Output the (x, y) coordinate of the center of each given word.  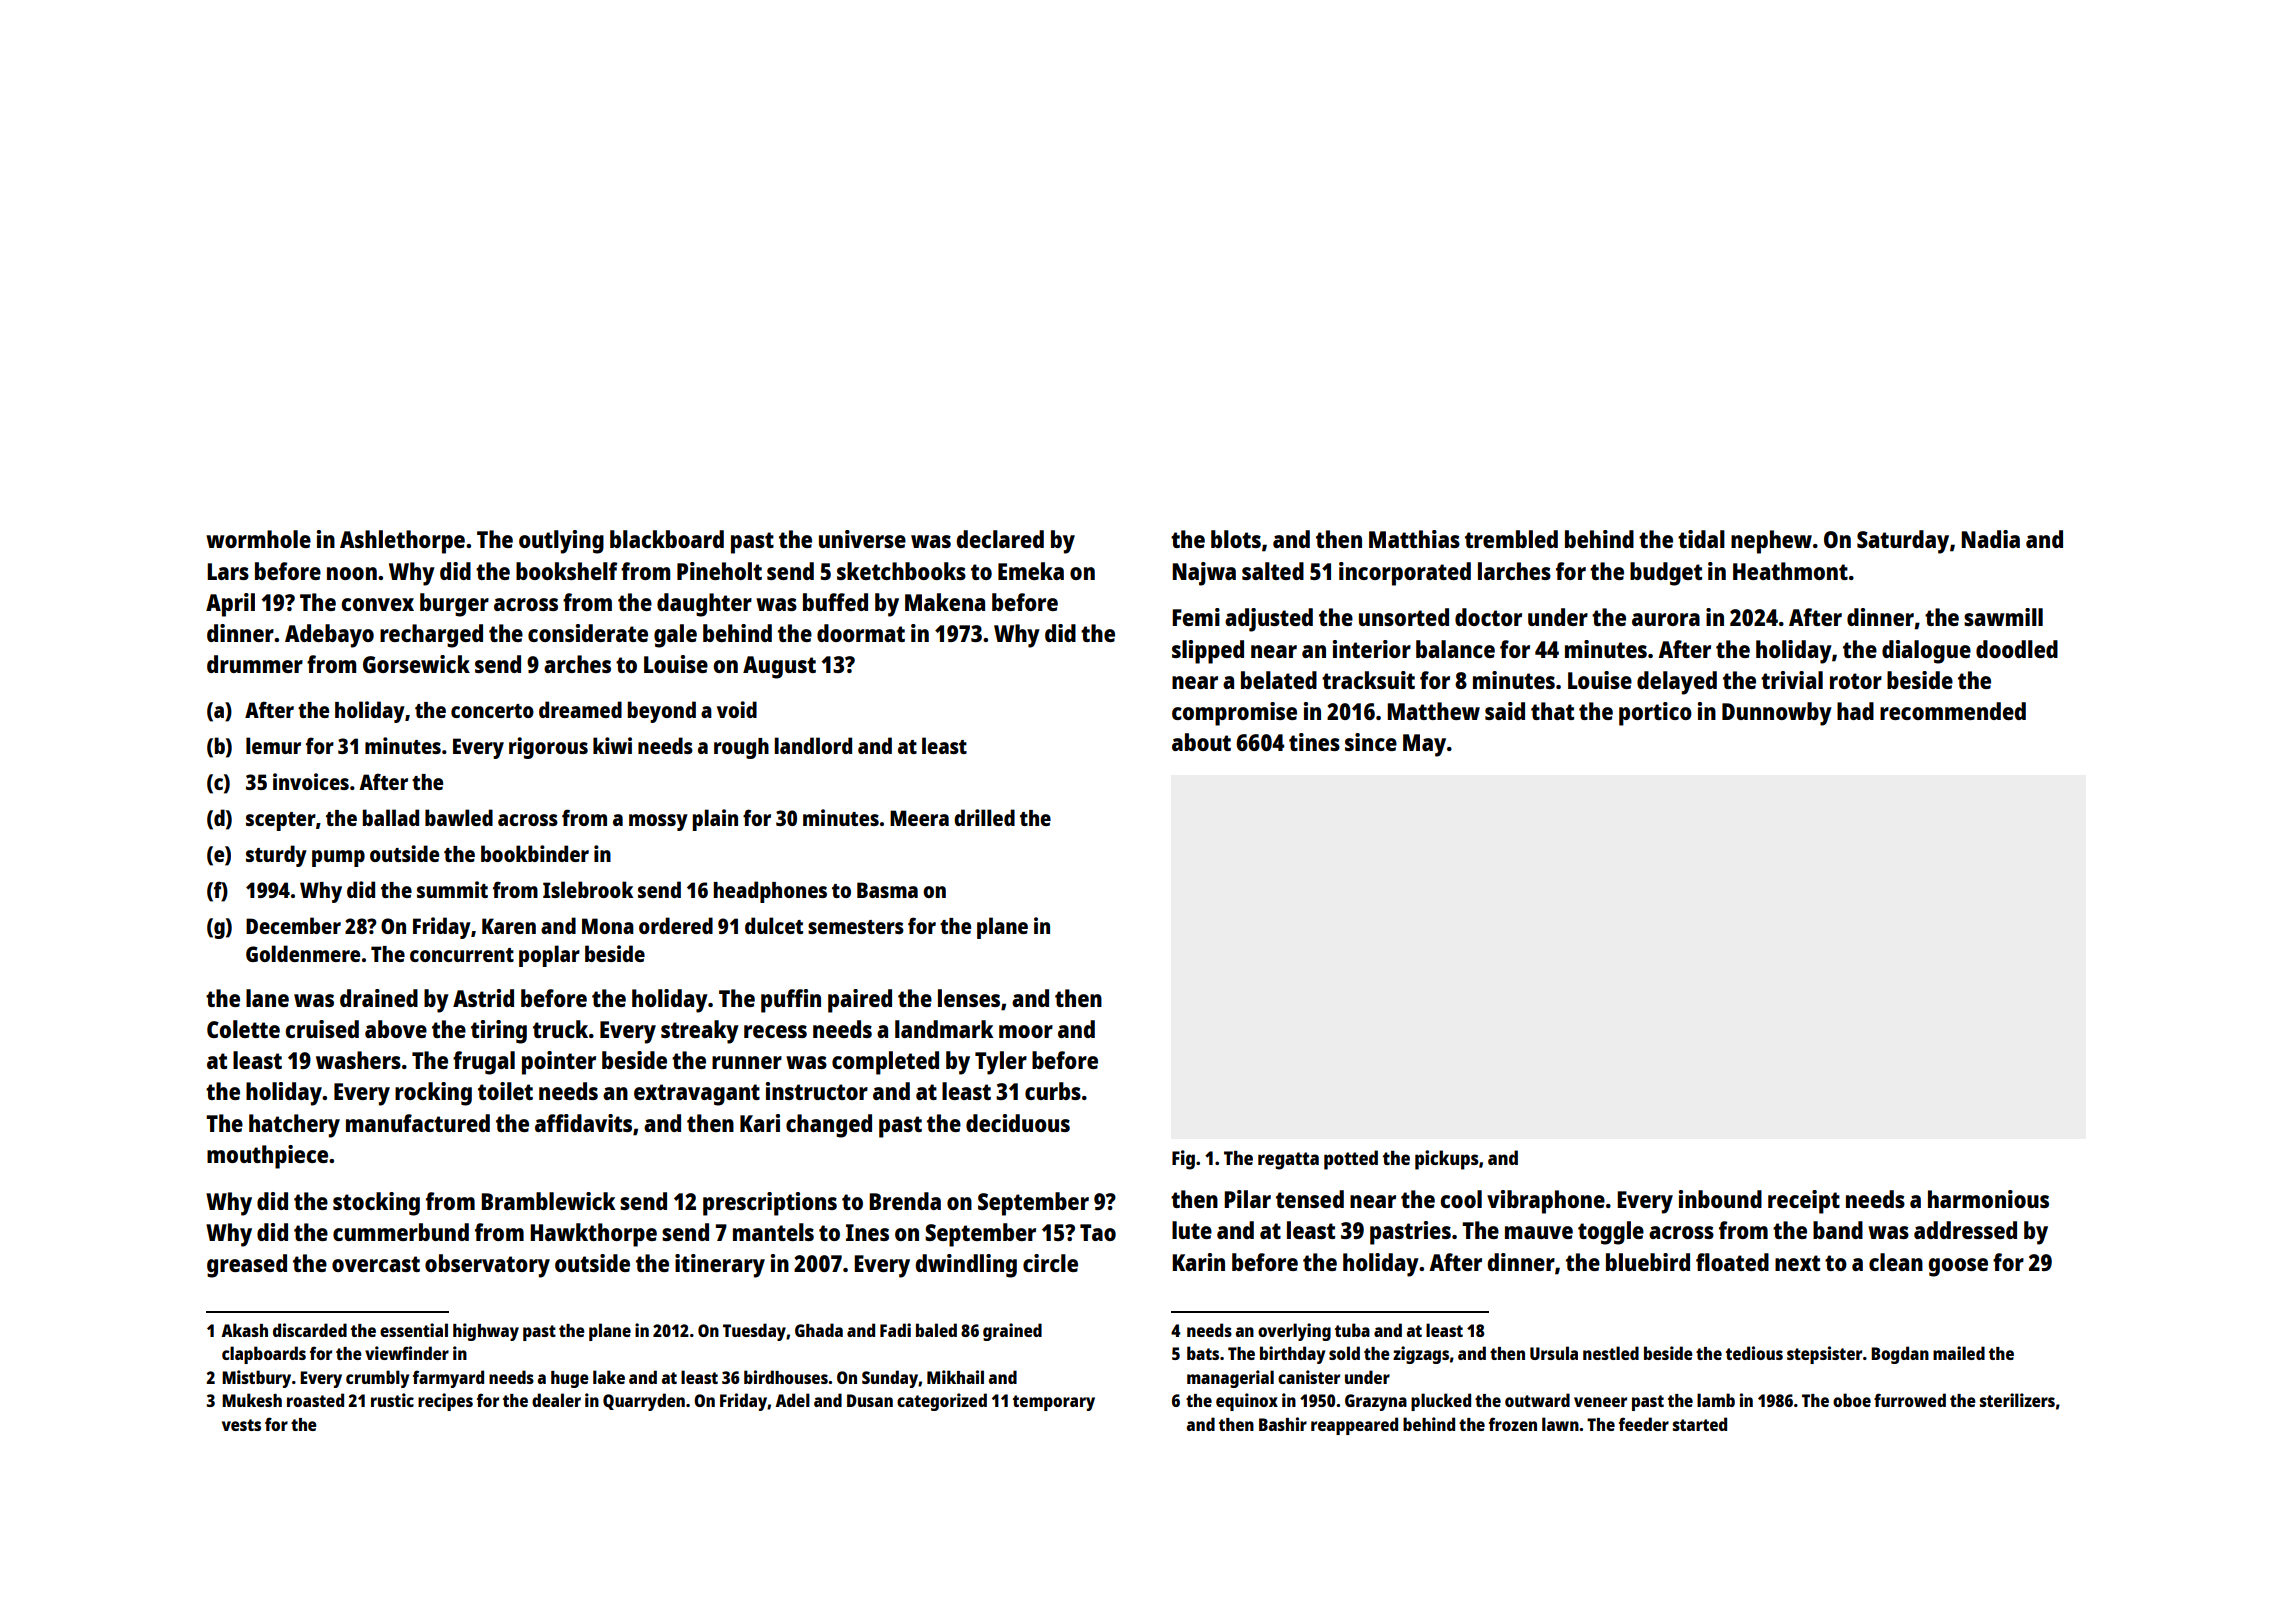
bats (1203, 1353)
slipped (1208, 652)
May (1424, 745)
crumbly (377, 1379)
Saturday (1903, 542)
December (293, 925)
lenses (969, 998)
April (230, 605)
